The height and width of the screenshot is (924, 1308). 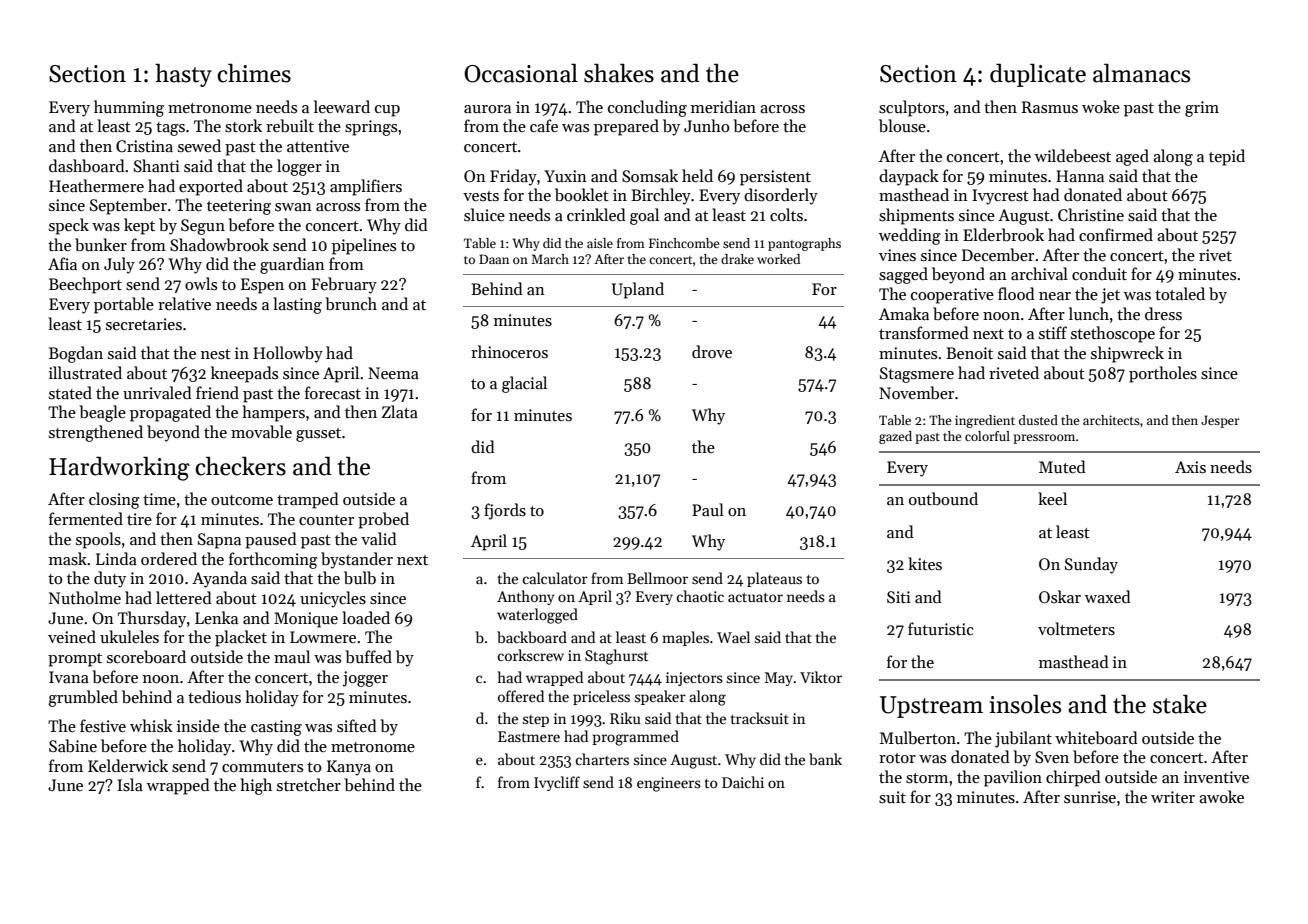 What do you see at coordinates (1173, 797) in the screenshot?
I see `writer` at bounding box center [1173, 797].
